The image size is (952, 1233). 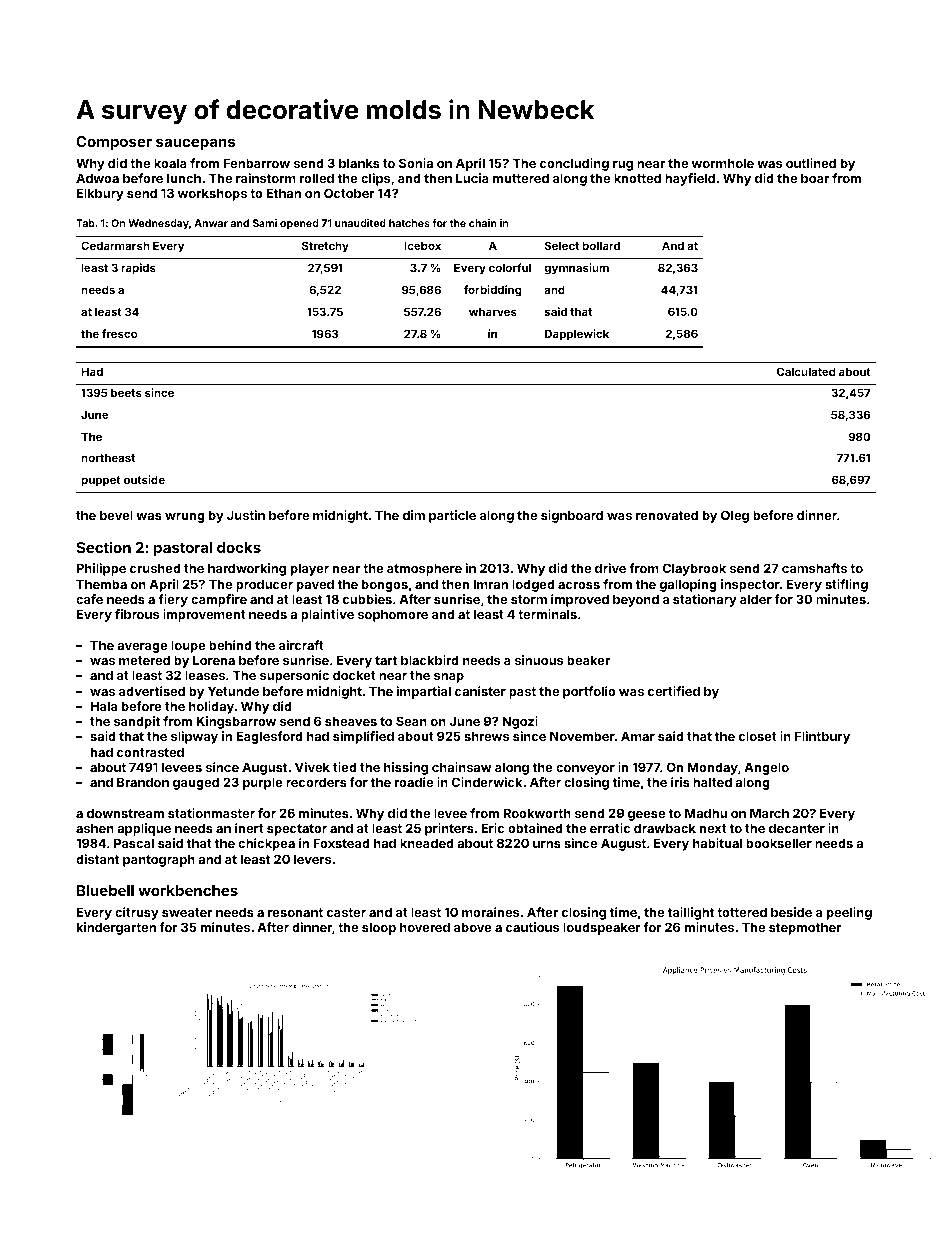 What do you see at coordinates (425, 927) in the image?
I see `hovered` at bounding box center [425, 927].
